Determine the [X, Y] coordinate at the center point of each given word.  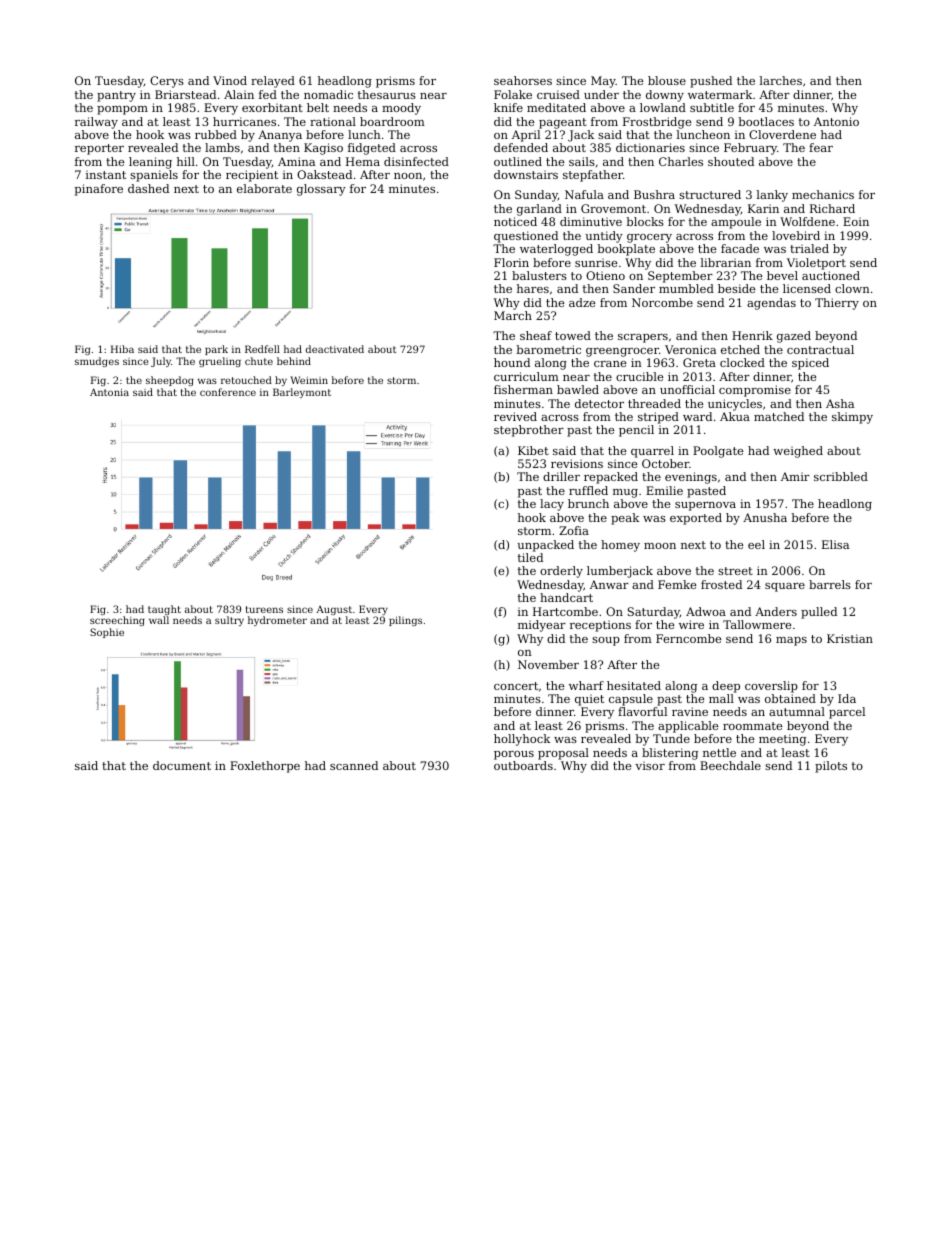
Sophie [107, 633]
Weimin [309, 380]
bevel [782, 275]
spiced [810, 364]
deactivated [335, 349]
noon [408, 176]
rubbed [216, 134]
